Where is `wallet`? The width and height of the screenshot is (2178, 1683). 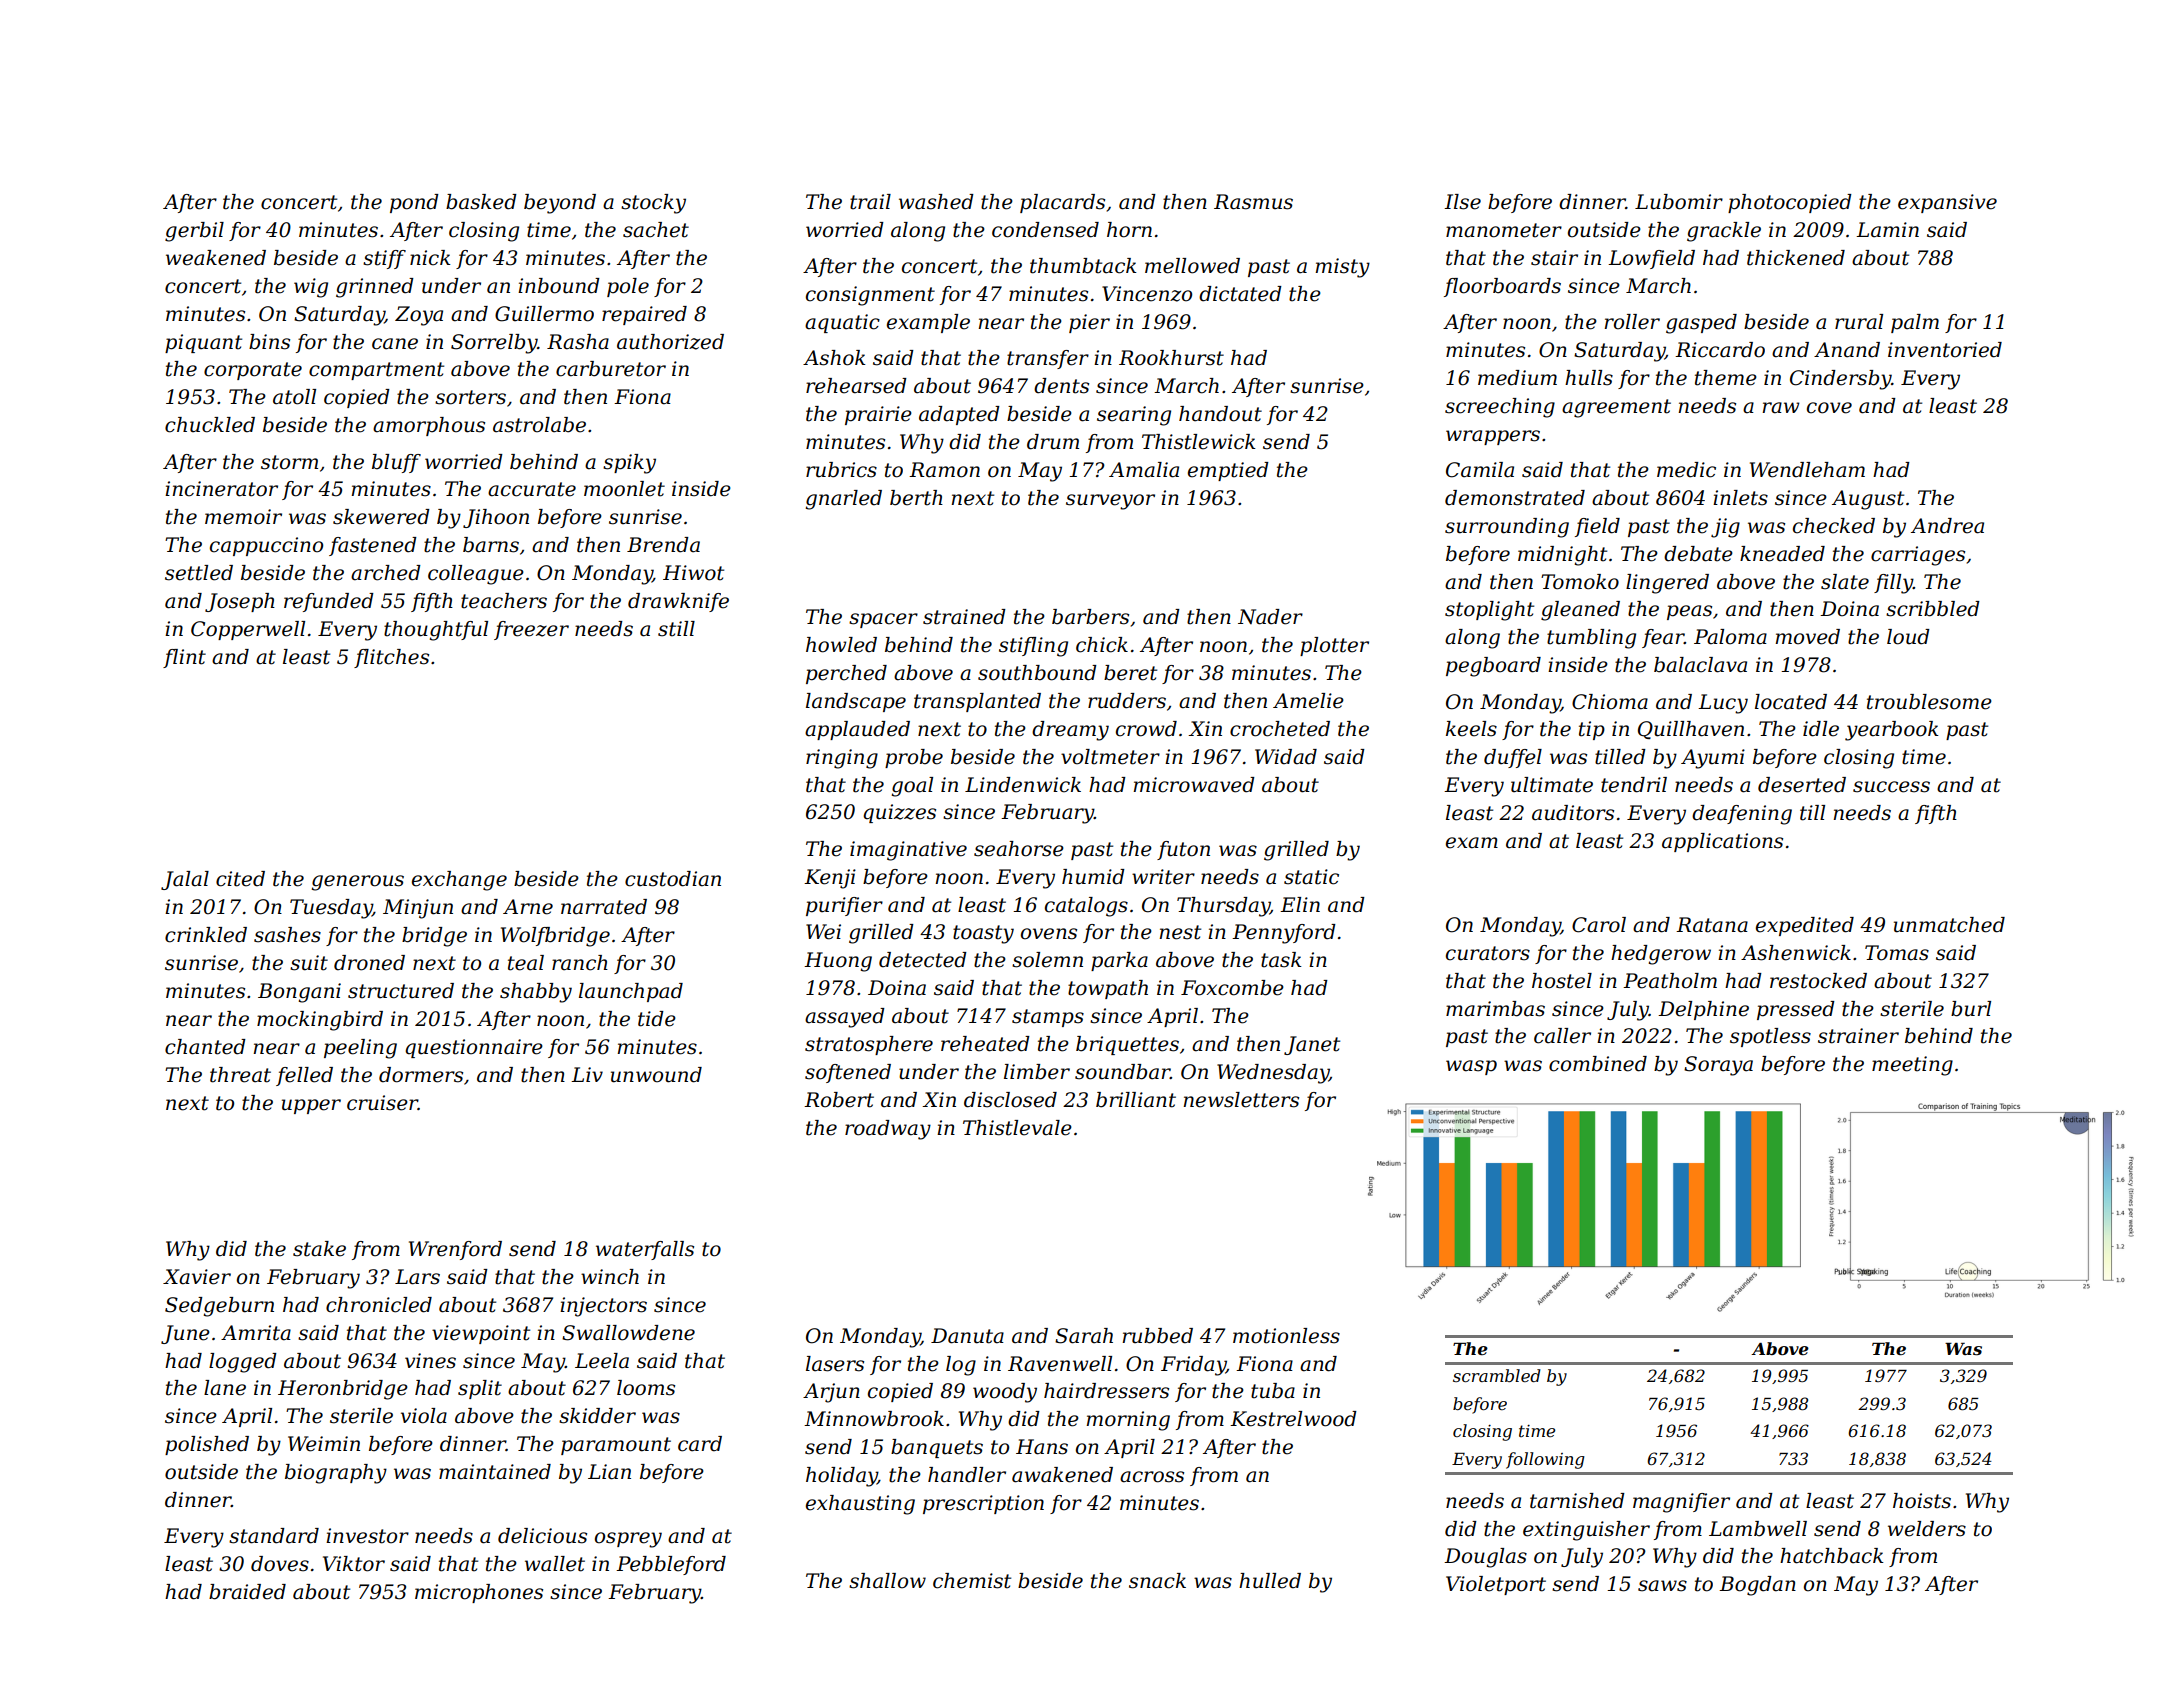 wallet is located at coordinates (555, 1564).
